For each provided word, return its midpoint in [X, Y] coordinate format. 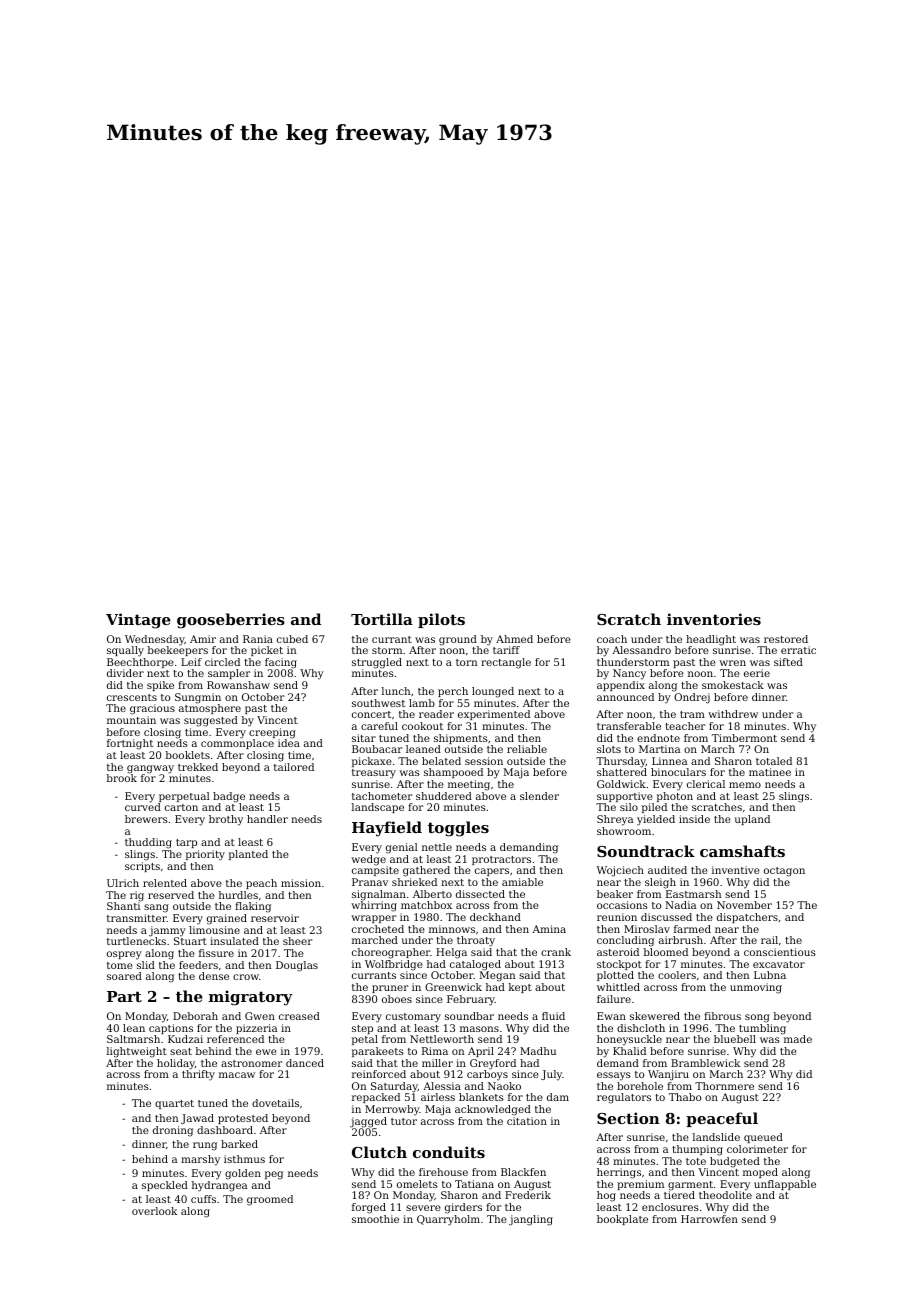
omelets [417, 1184]
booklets [188, 755]
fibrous [722, 1016]
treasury [374, 774]
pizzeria [256, 1029]
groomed [270, 1200]
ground [458, 640]
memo [745, 785]
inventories [714, 619]
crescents [132, 697]
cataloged [475, 965]
